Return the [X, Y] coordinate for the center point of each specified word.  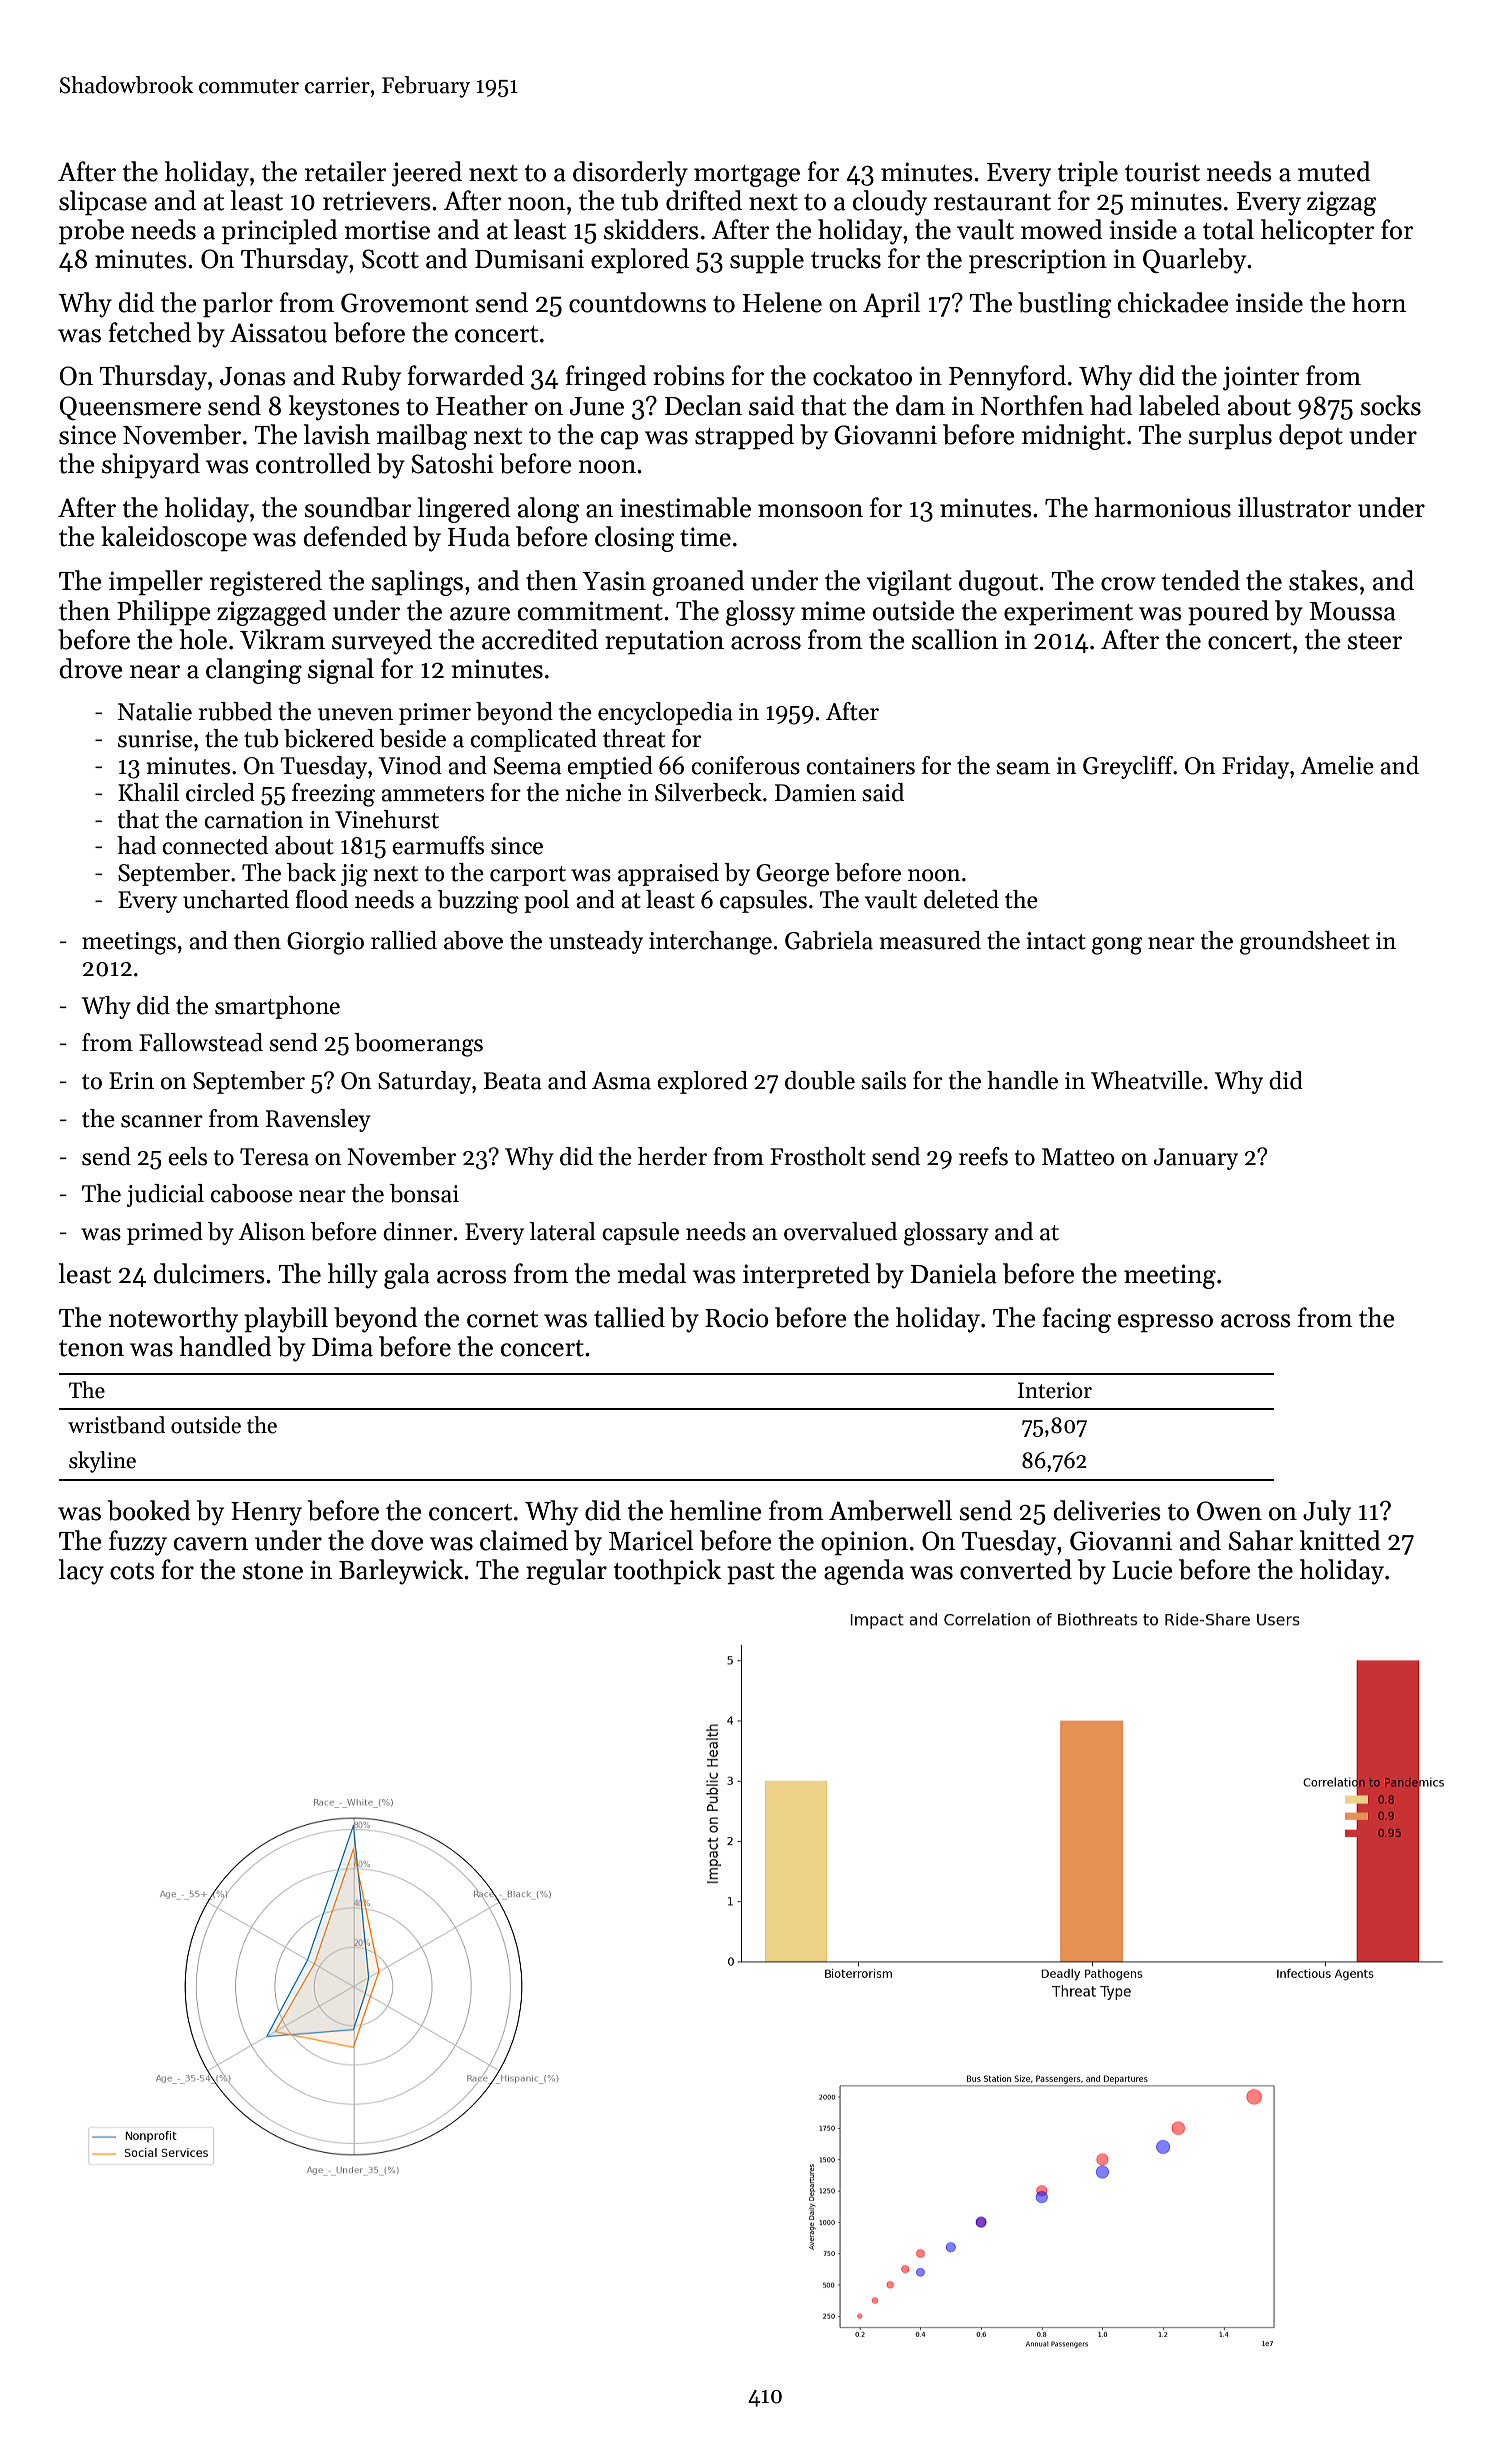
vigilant [909, 583]
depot [1311, 437]
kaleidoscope [174, 539]
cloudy [890, 203]
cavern [211, 1544]
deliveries [1107, 1510]
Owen [1229, 1511]
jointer [1261, 378]
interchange [710, 943]
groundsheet [1305, 943]
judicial [165, 1195]
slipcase [103, 203]
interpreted [806, 1276]
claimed [524, 1540]
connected [215, 845]
